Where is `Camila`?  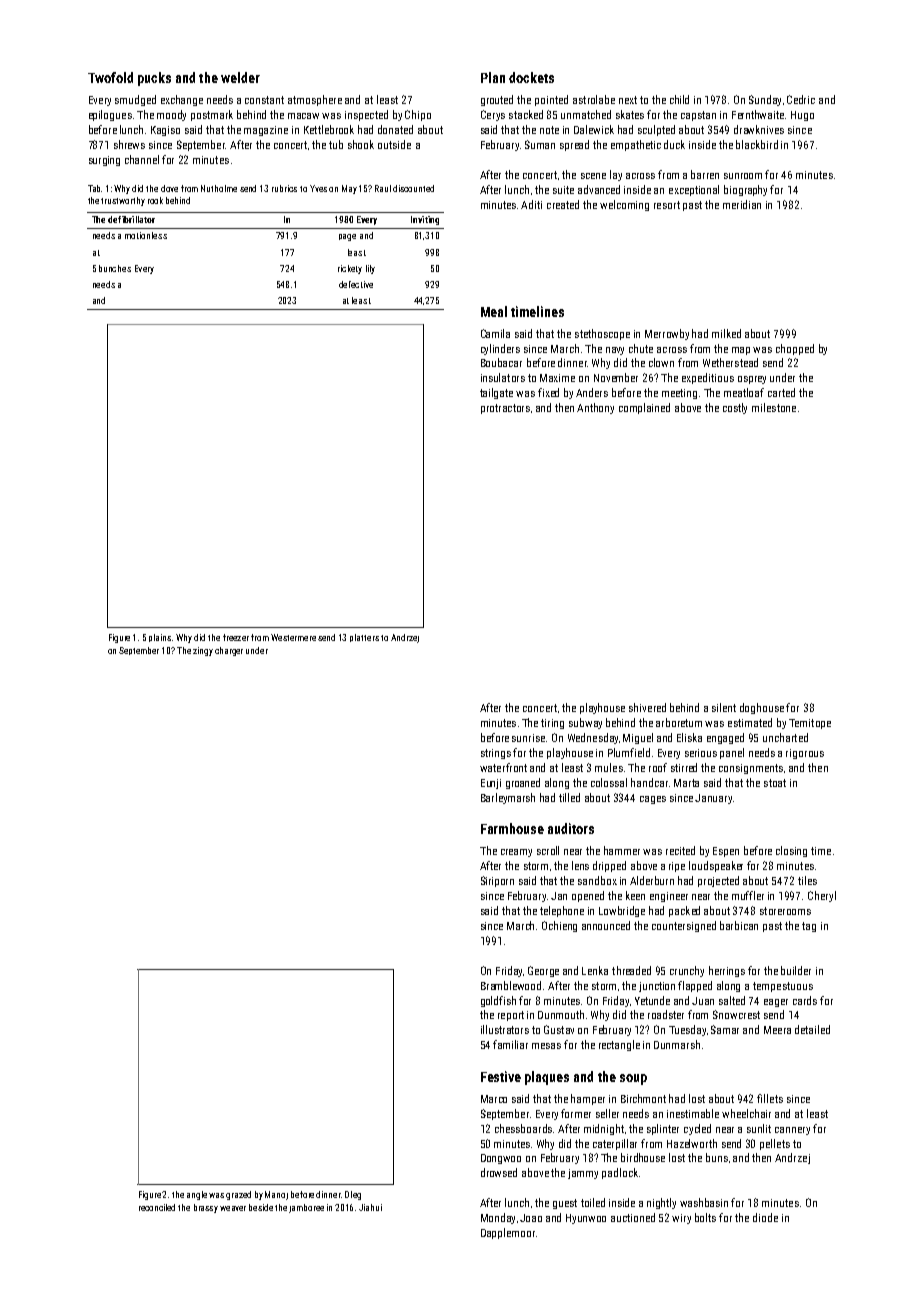
Camila is located at coordinates (495, 333).
